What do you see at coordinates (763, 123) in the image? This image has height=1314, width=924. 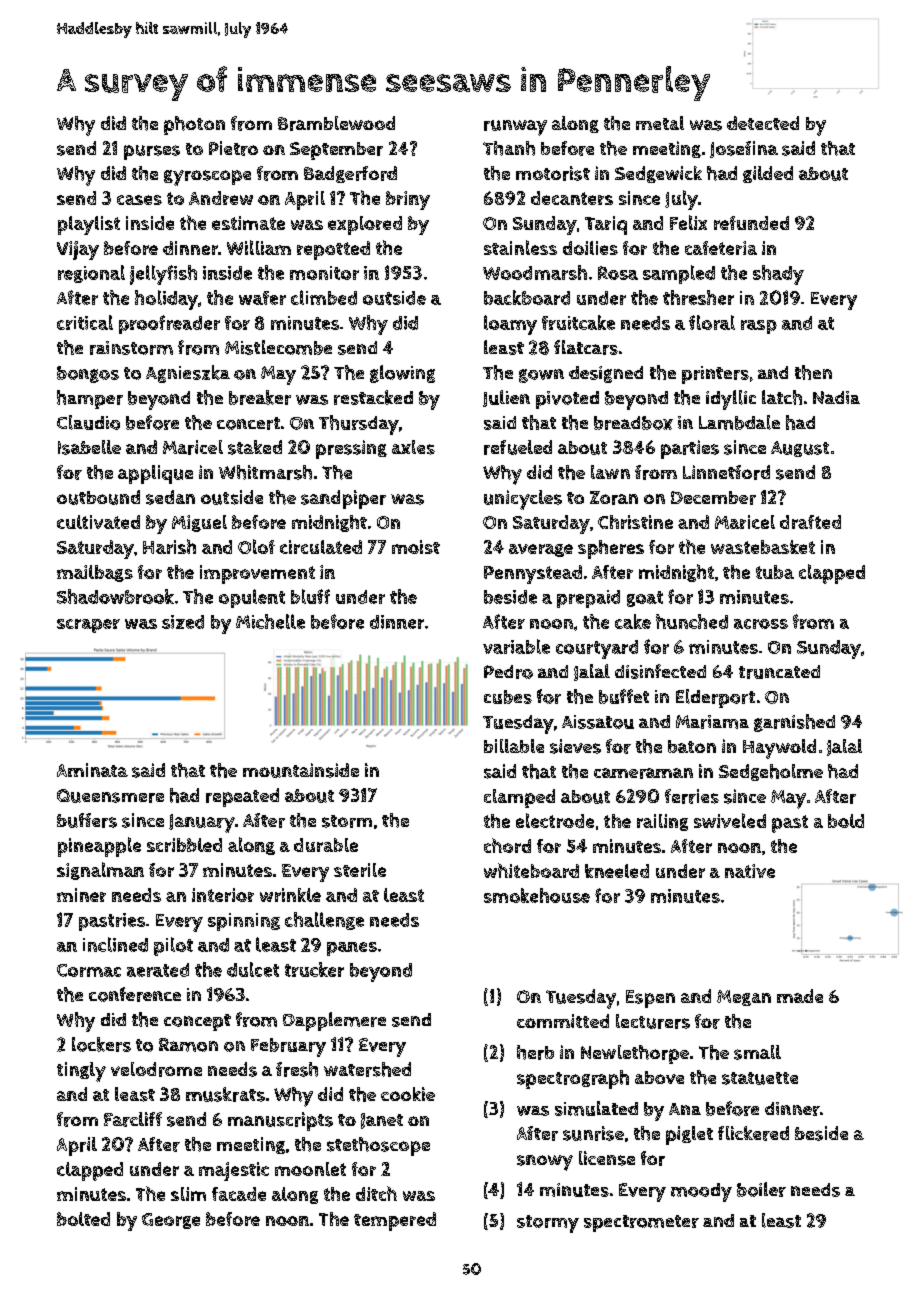 I see `detected` at bounding box center [763, 123].
